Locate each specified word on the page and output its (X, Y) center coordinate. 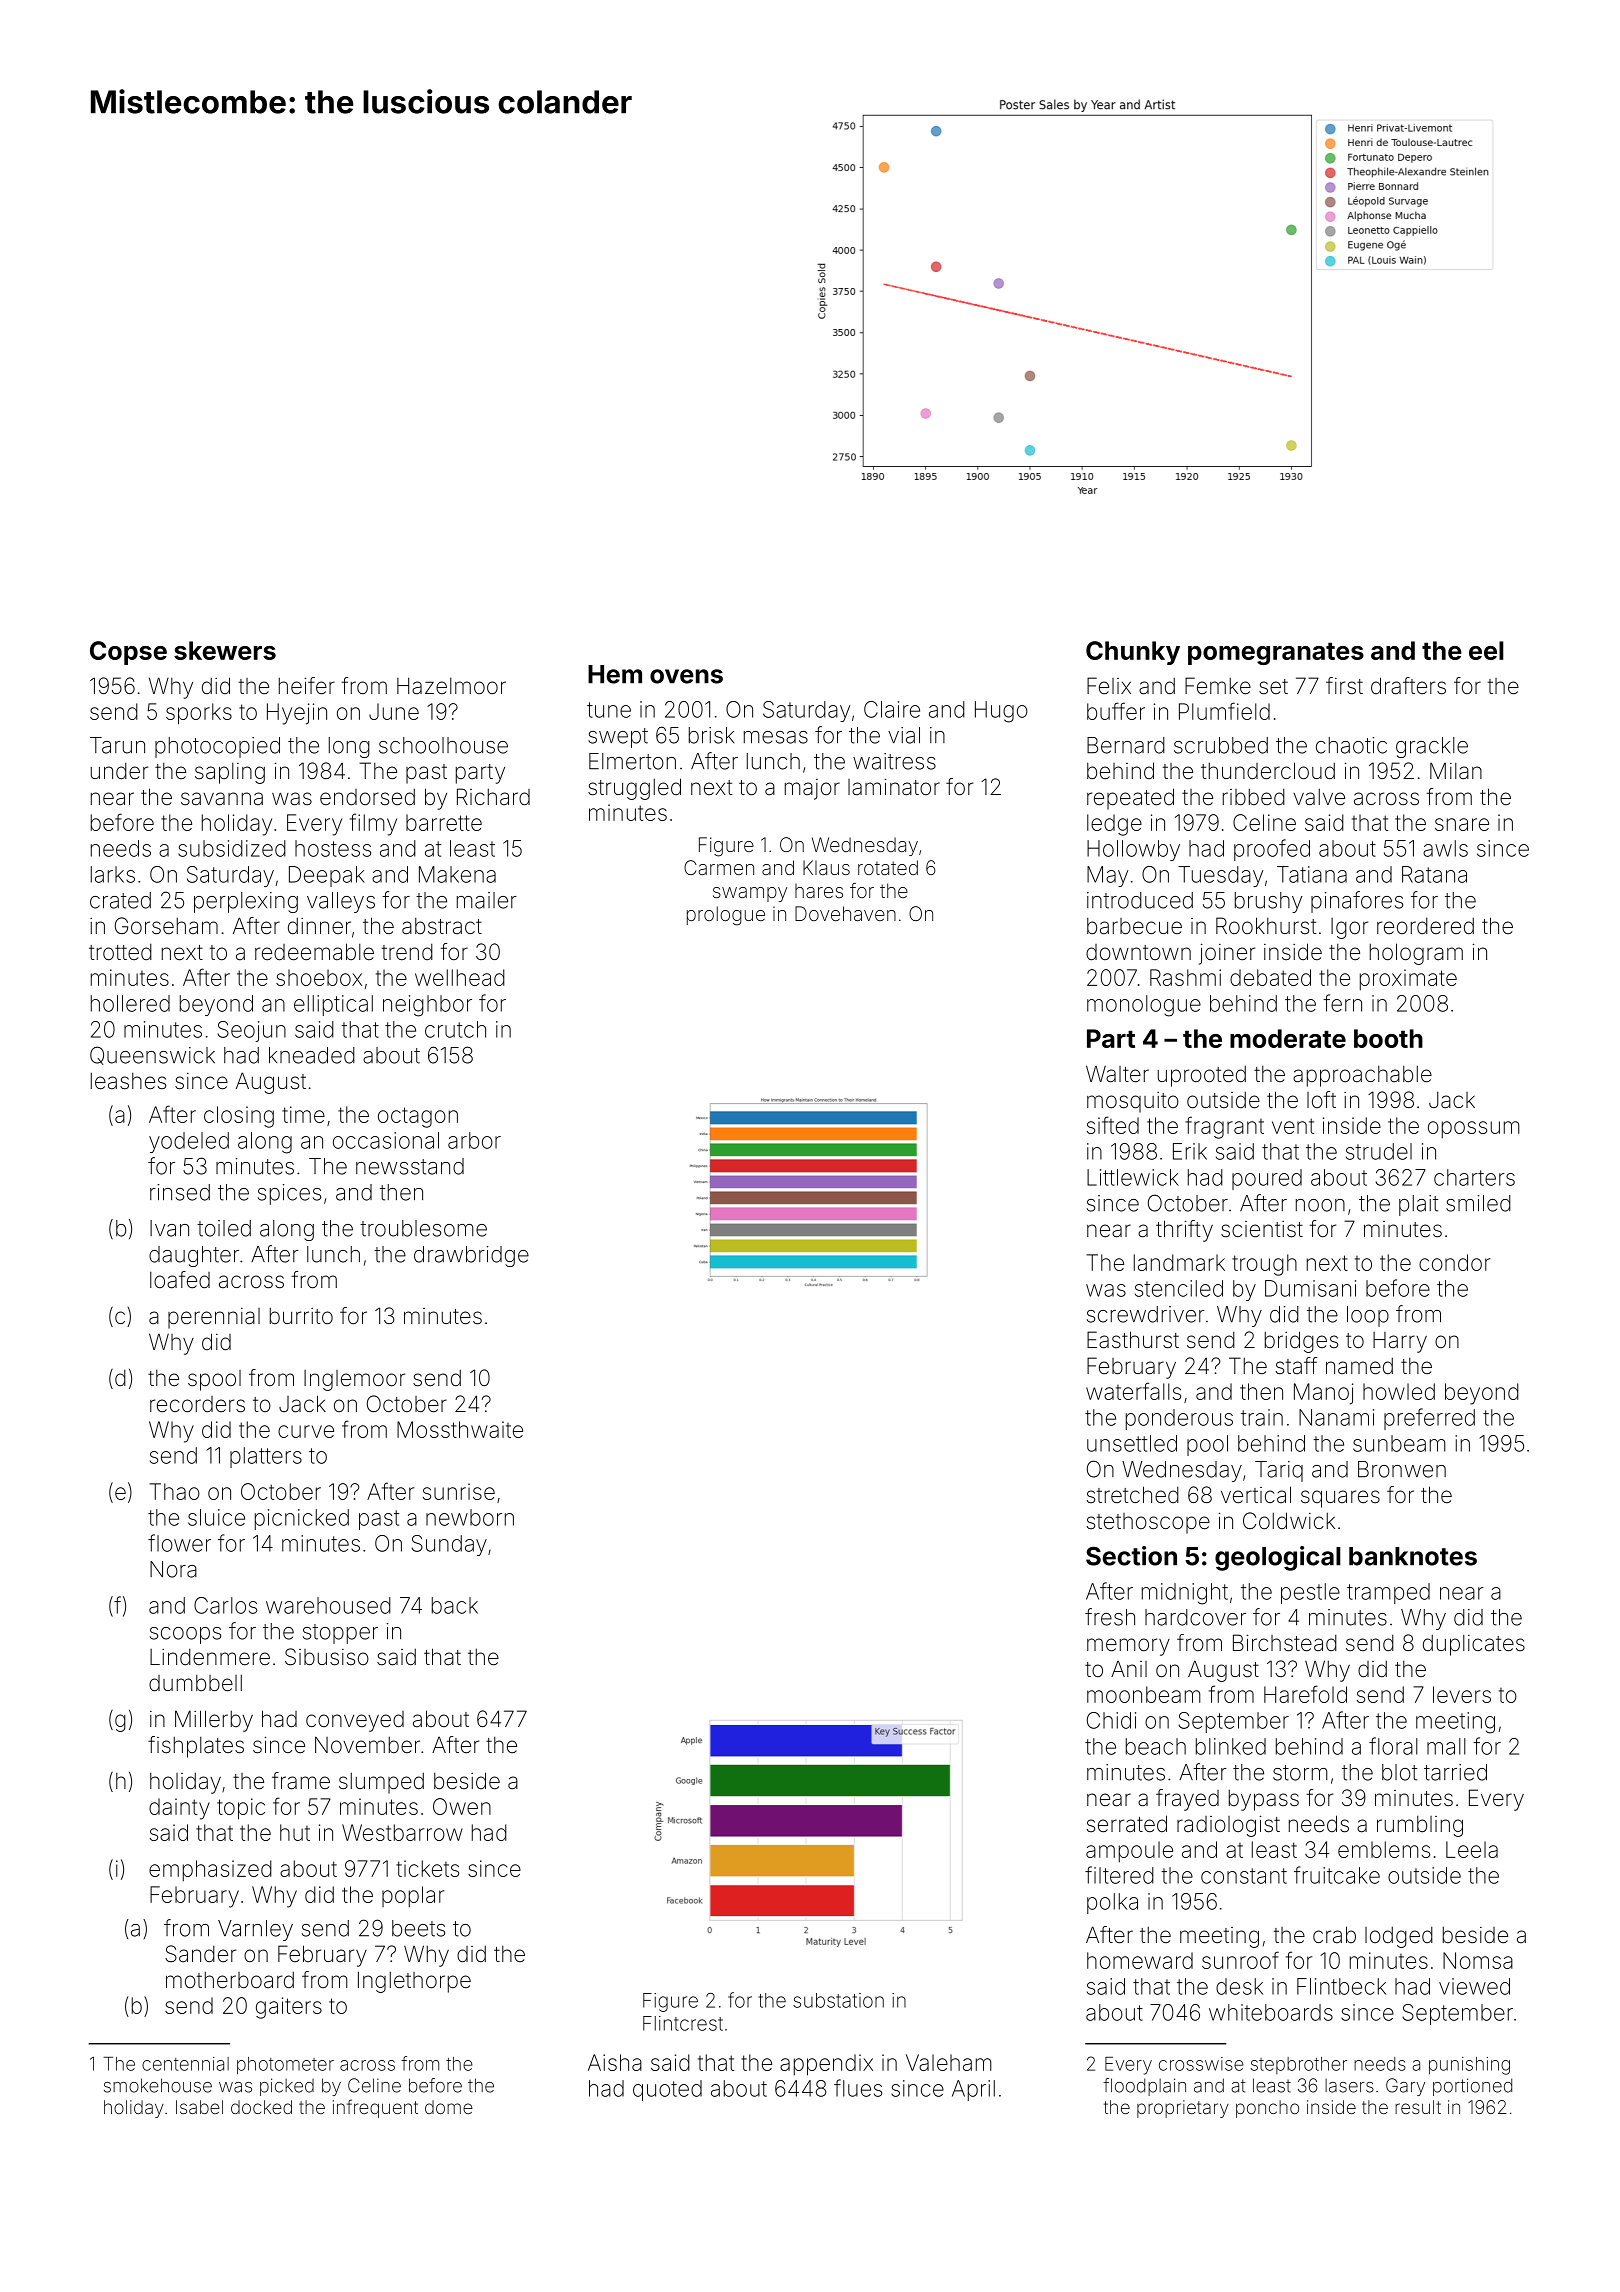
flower (179, 1543)
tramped (1388, 1593)
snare (1462, 824)
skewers (225, 650)
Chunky (1133, 653)
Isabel (199, 2107)
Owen (462, 1806)
